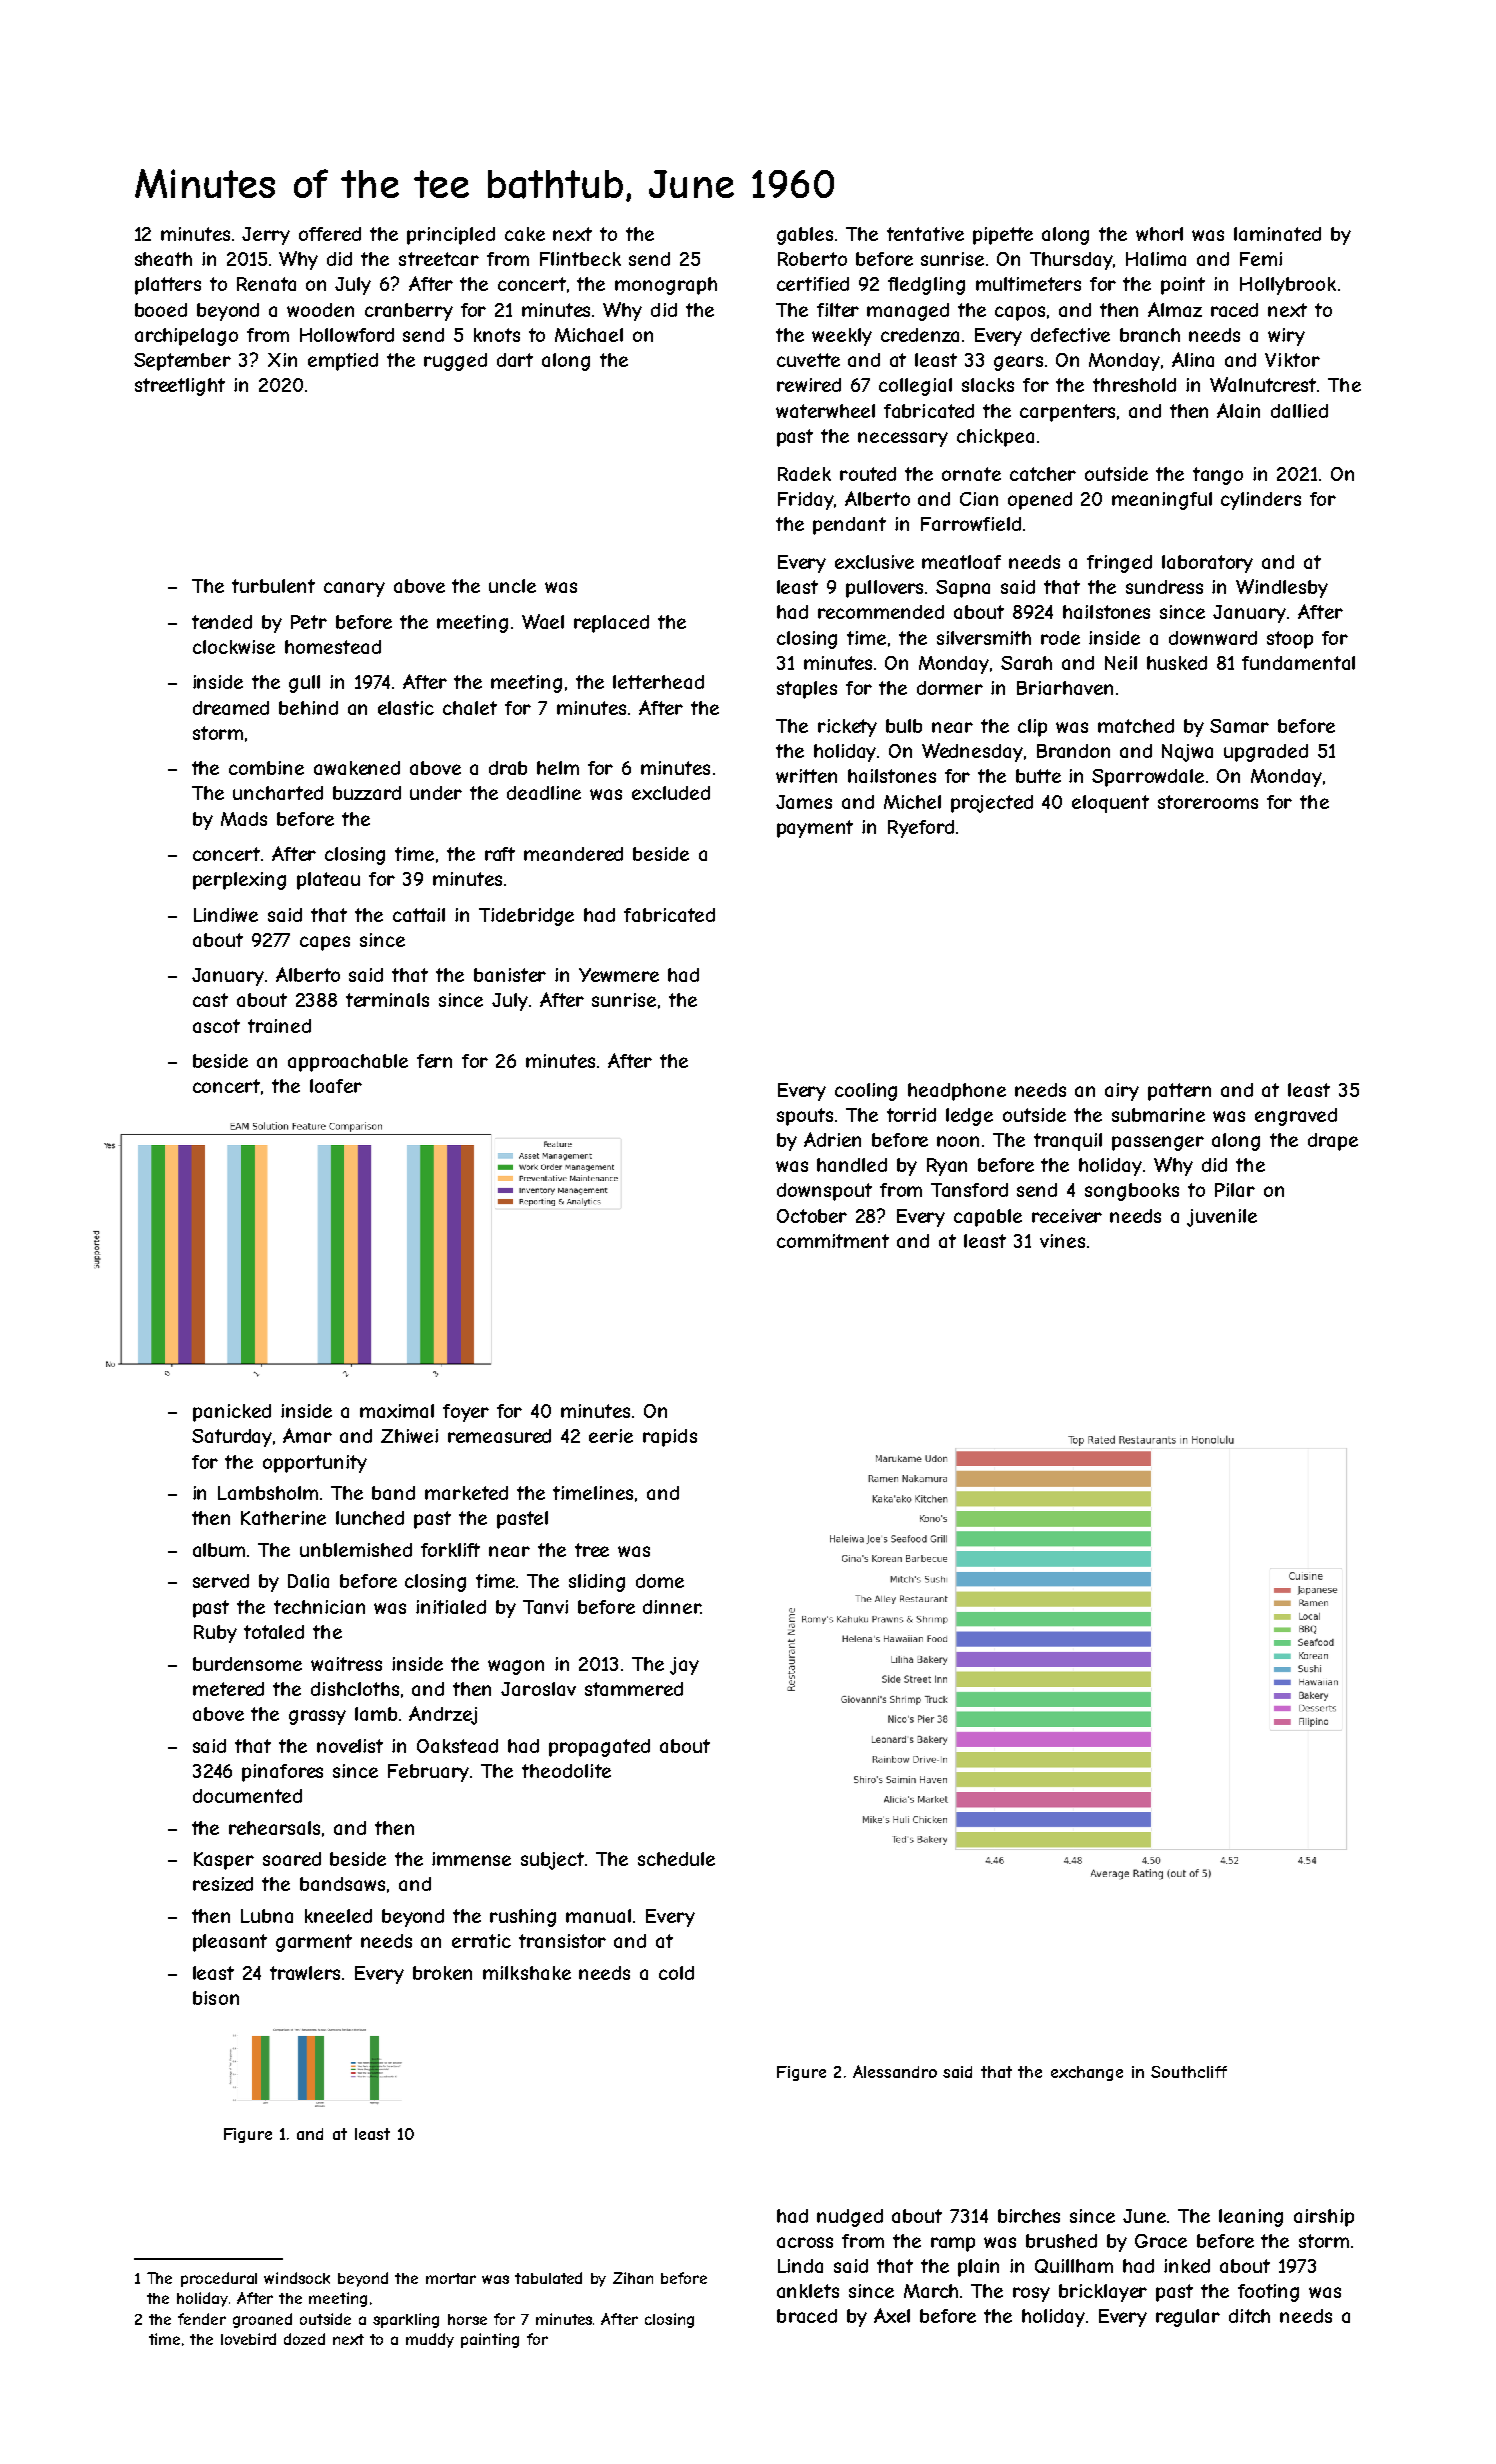 Image resolution: width=1496 pixels, height=2464 pixels. I want to click on exchange, so click(1087, 2073).
